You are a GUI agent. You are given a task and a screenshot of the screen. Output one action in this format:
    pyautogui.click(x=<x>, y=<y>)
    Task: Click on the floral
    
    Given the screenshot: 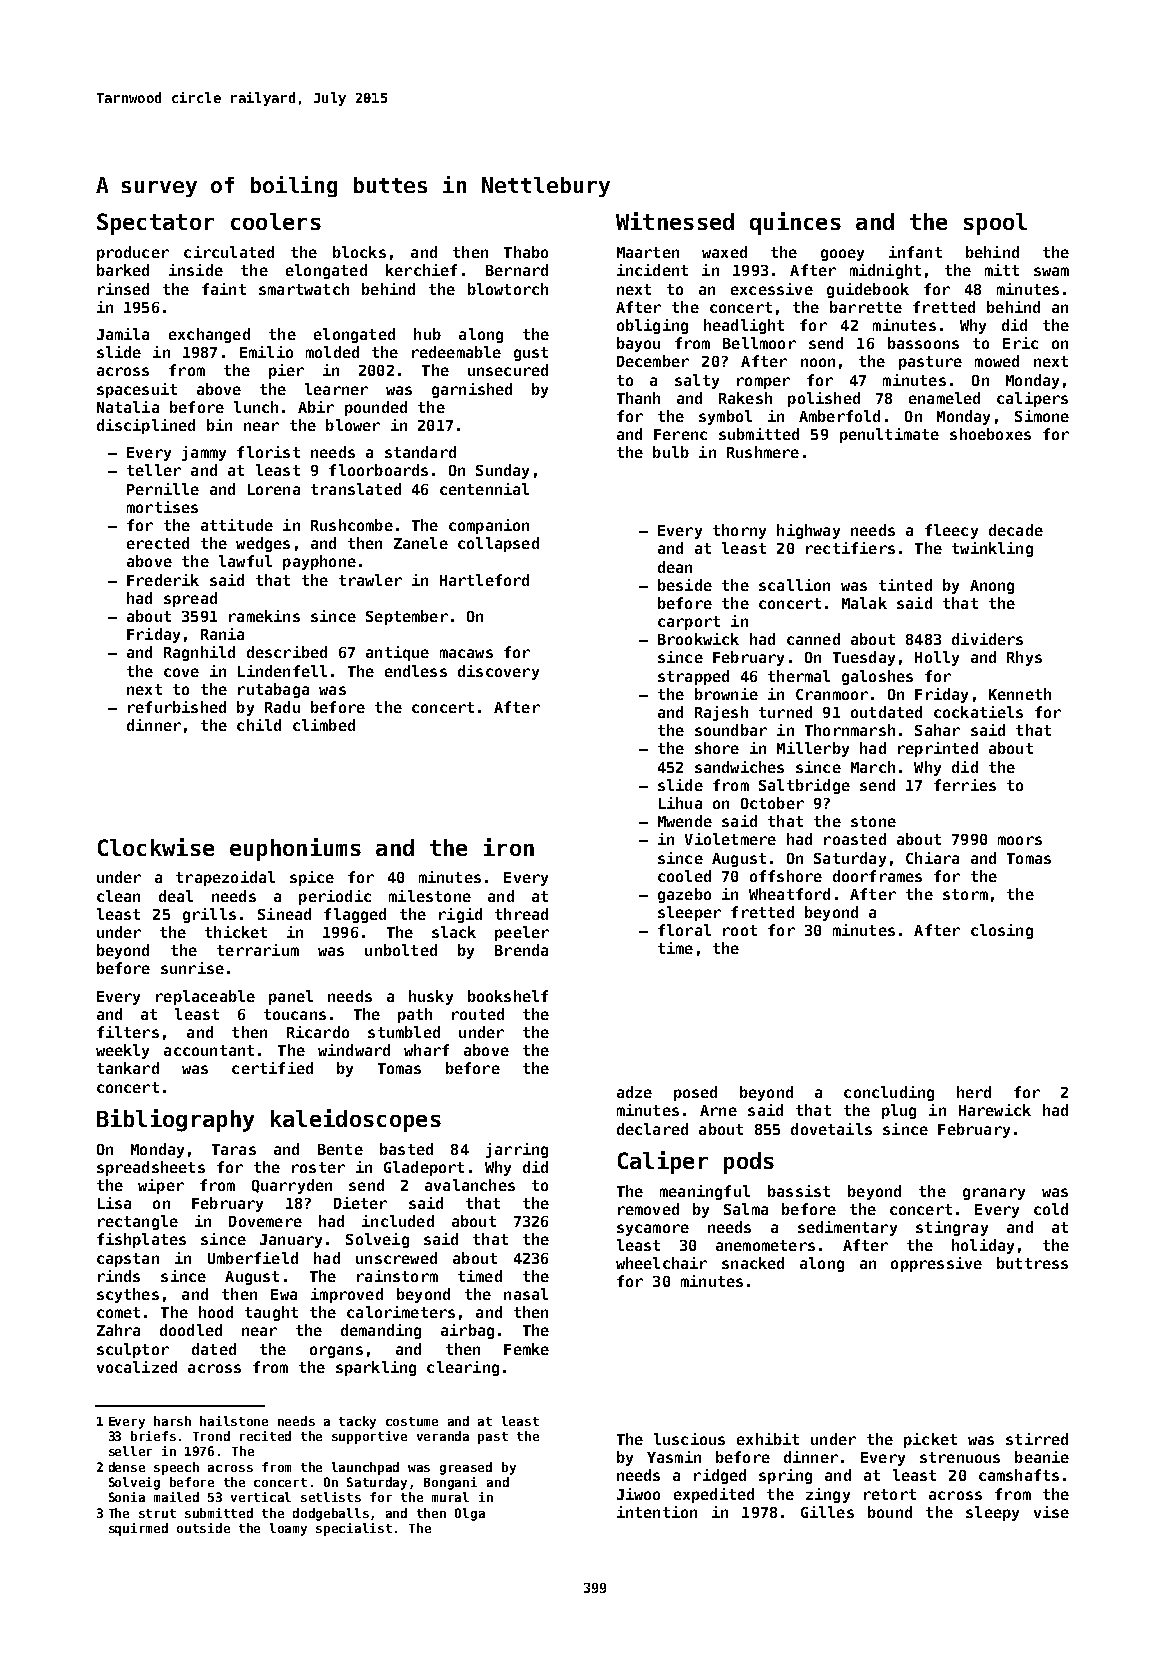 What is the action you would take?
    pyautogui.click(x=684, y=930)
